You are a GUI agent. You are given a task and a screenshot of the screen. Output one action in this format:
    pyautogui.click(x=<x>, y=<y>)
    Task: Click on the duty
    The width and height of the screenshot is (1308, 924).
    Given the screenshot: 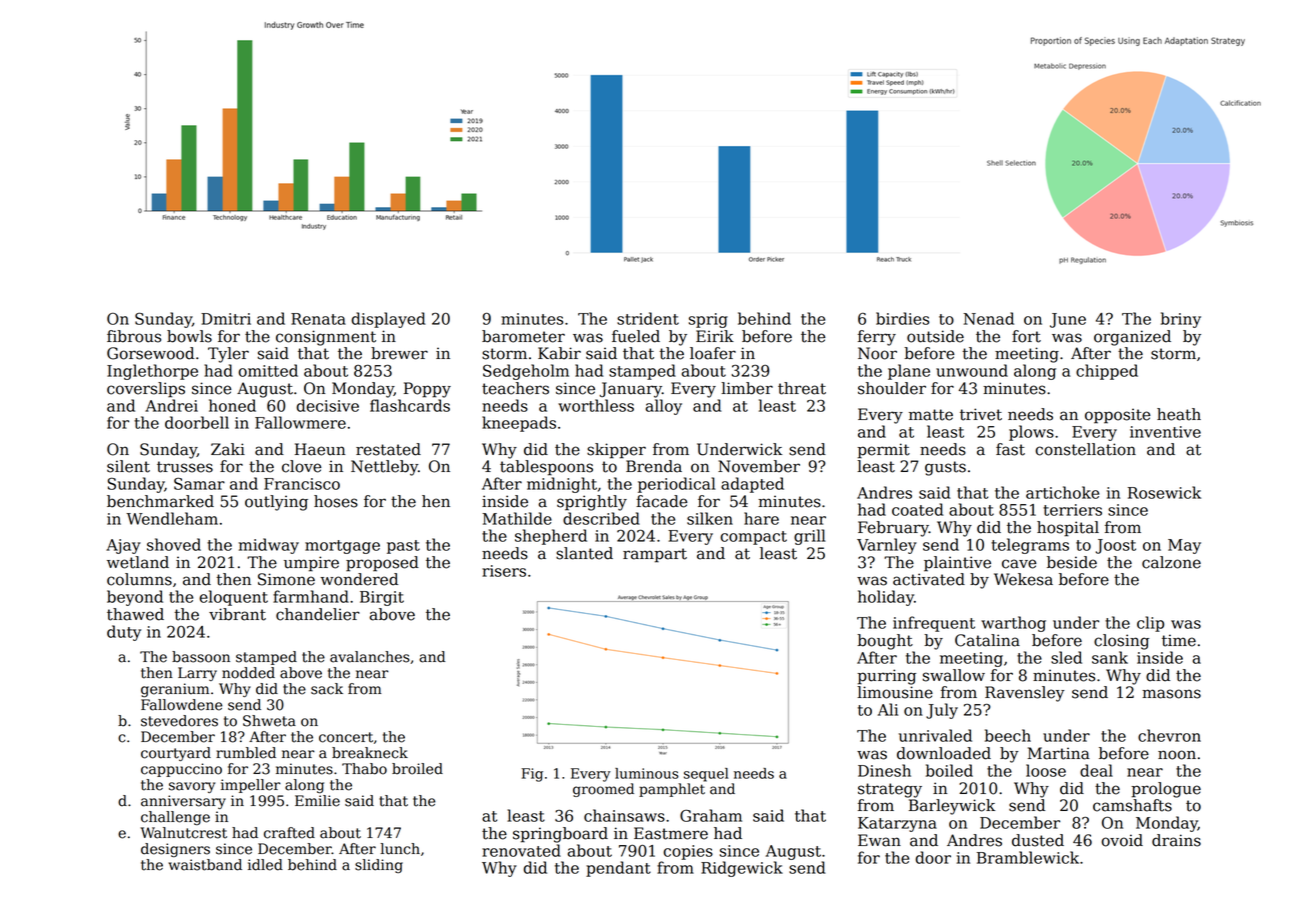 What is the action you would take?
    pyautogui.click(x=124, y=633)
